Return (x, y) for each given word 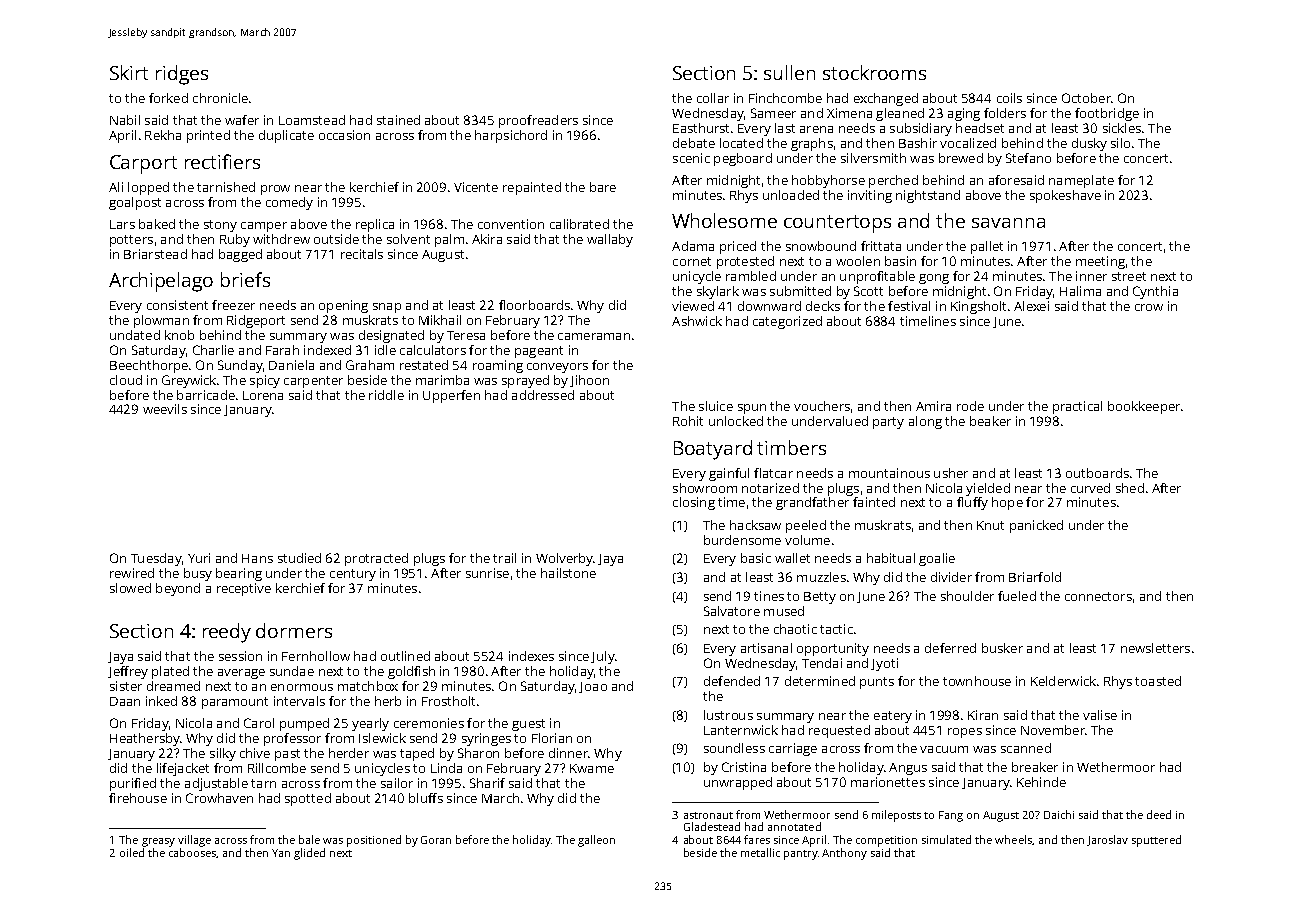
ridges (182, 75)
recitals (362, 254)
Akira (487, 239)
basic (756, 558)
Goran (436, 840)
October (1086, 98)
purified (133, 784)
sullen (789, 72)
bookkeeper (1144, 407)
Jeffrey (128, 672)
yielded (988, 489)
